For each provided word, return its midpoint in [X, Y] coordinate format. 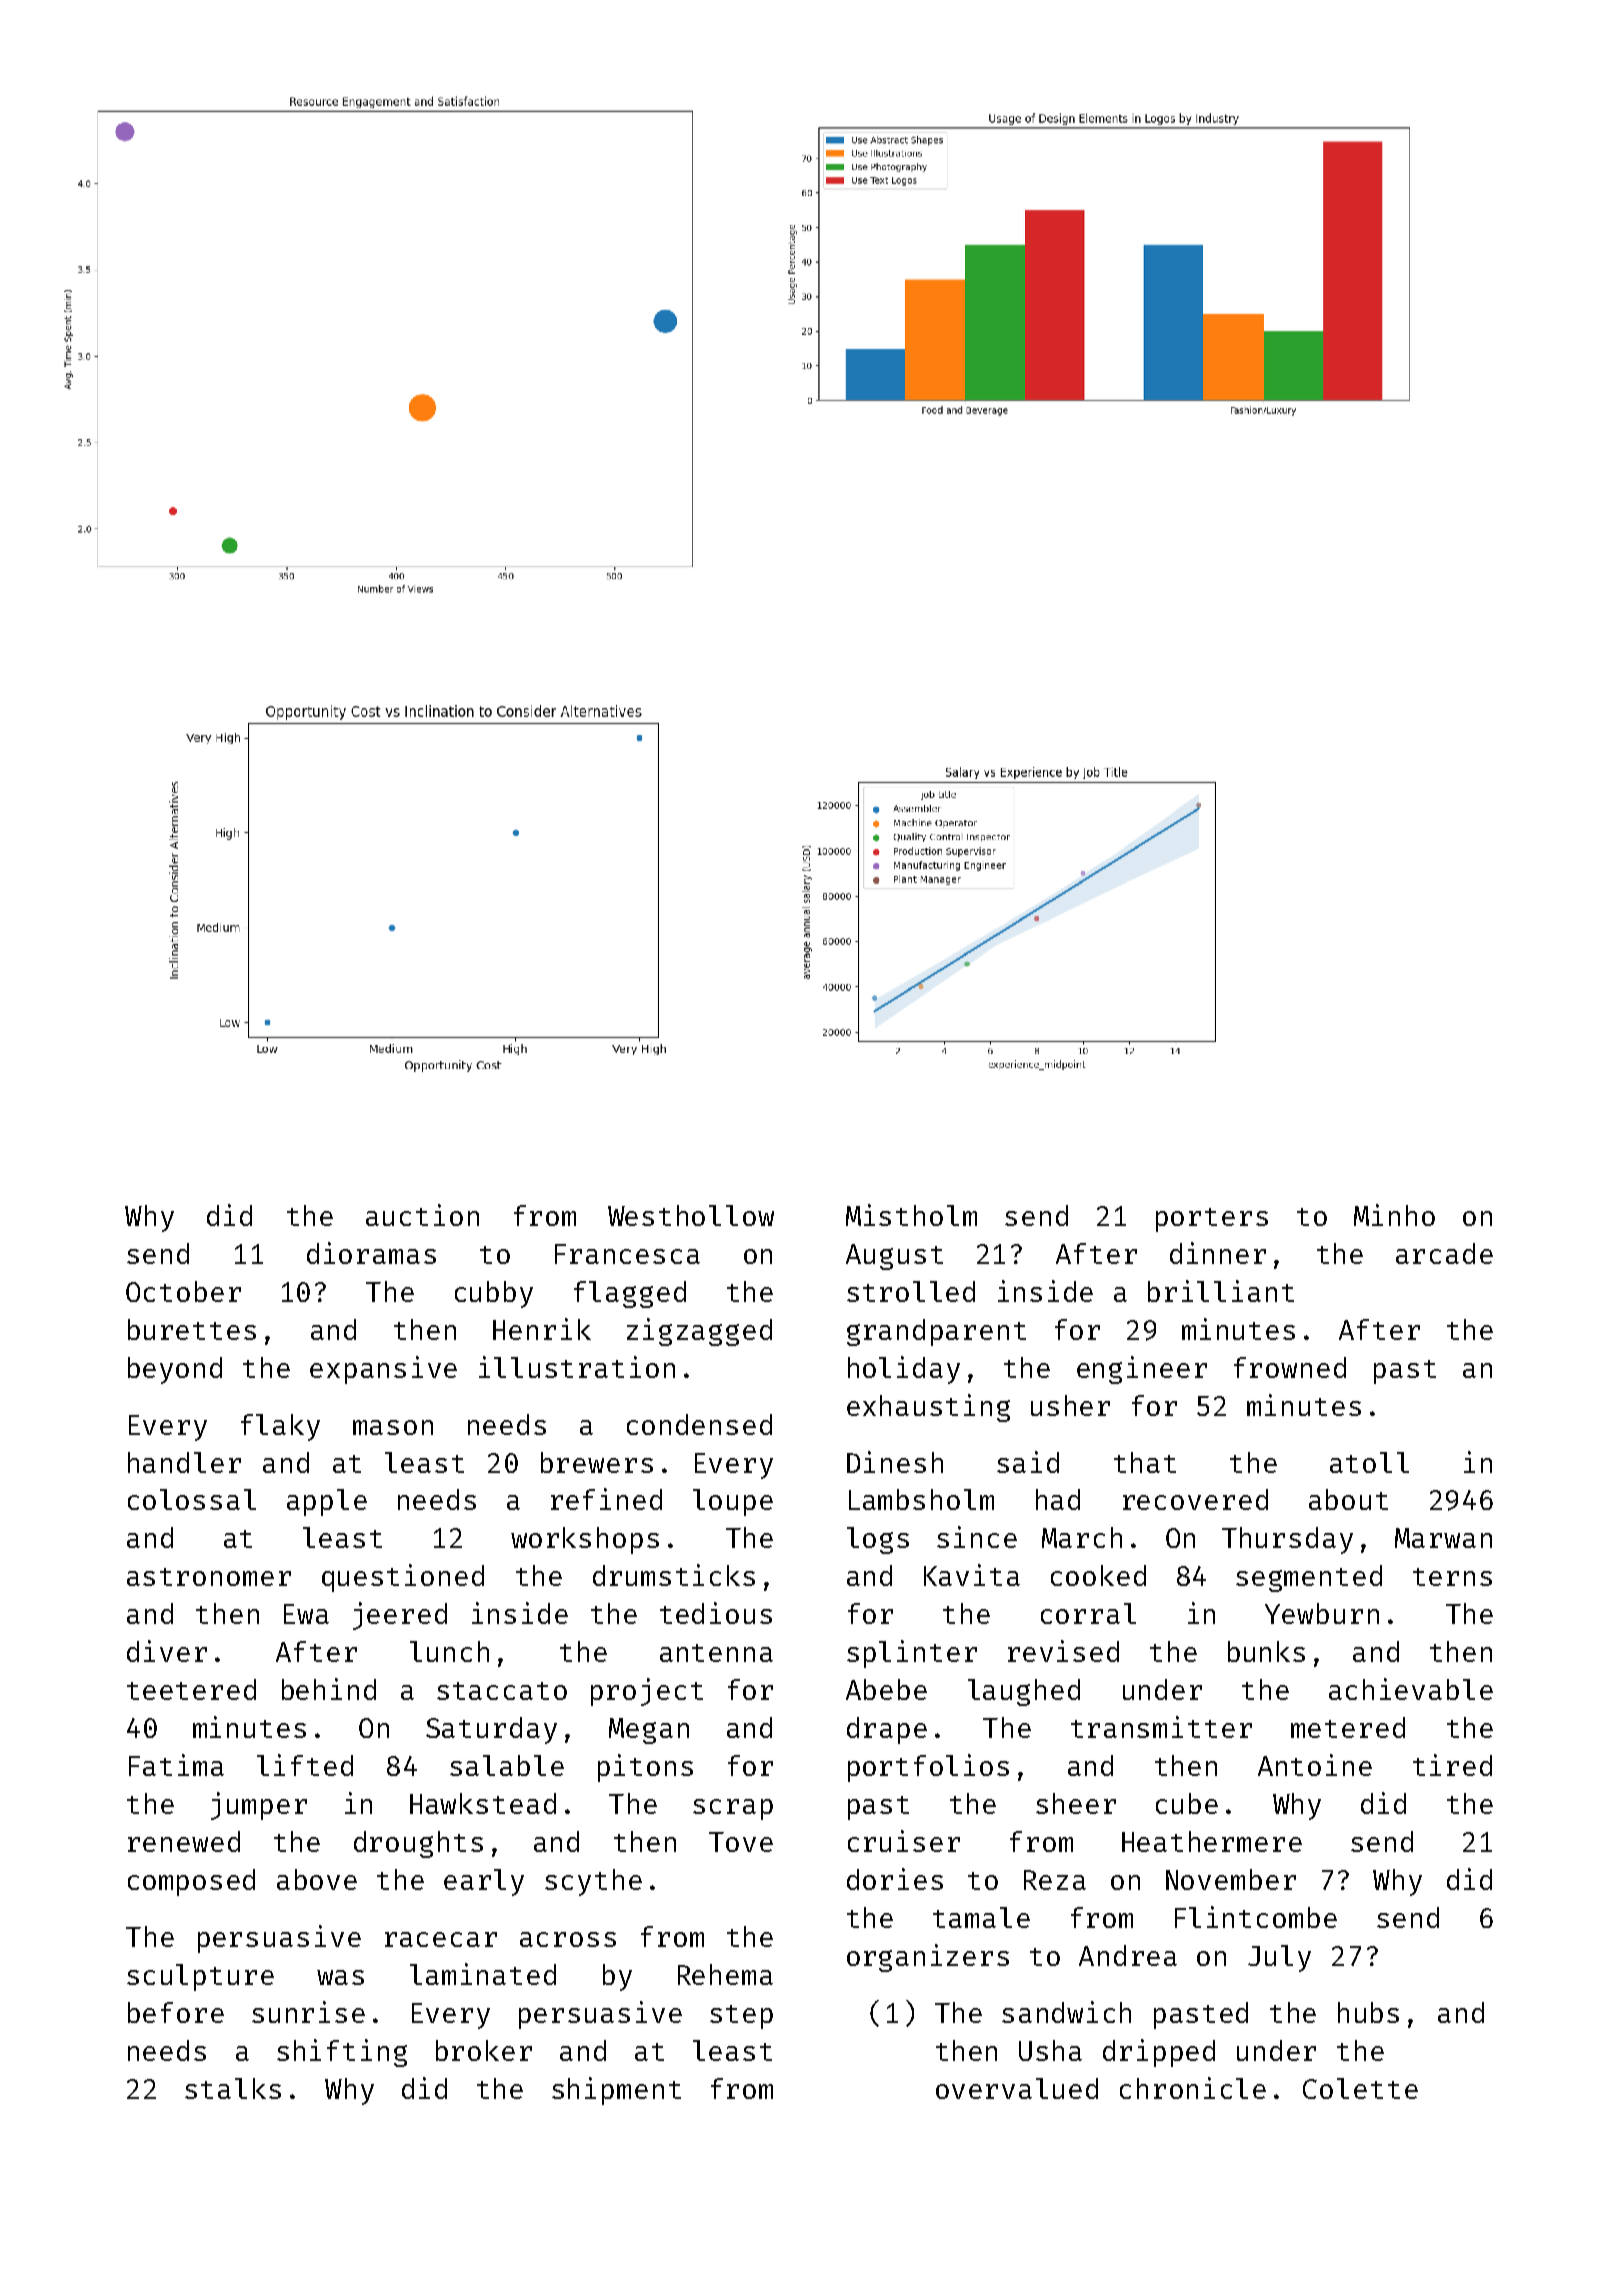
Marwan [1443, 1538]
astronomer [209, 1577]
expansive [383, 1370]
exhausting [928, 1408]
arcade [1444, 1253]
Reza [1055, 1880]
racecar [441, 1939]
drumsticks [674, 1575]
